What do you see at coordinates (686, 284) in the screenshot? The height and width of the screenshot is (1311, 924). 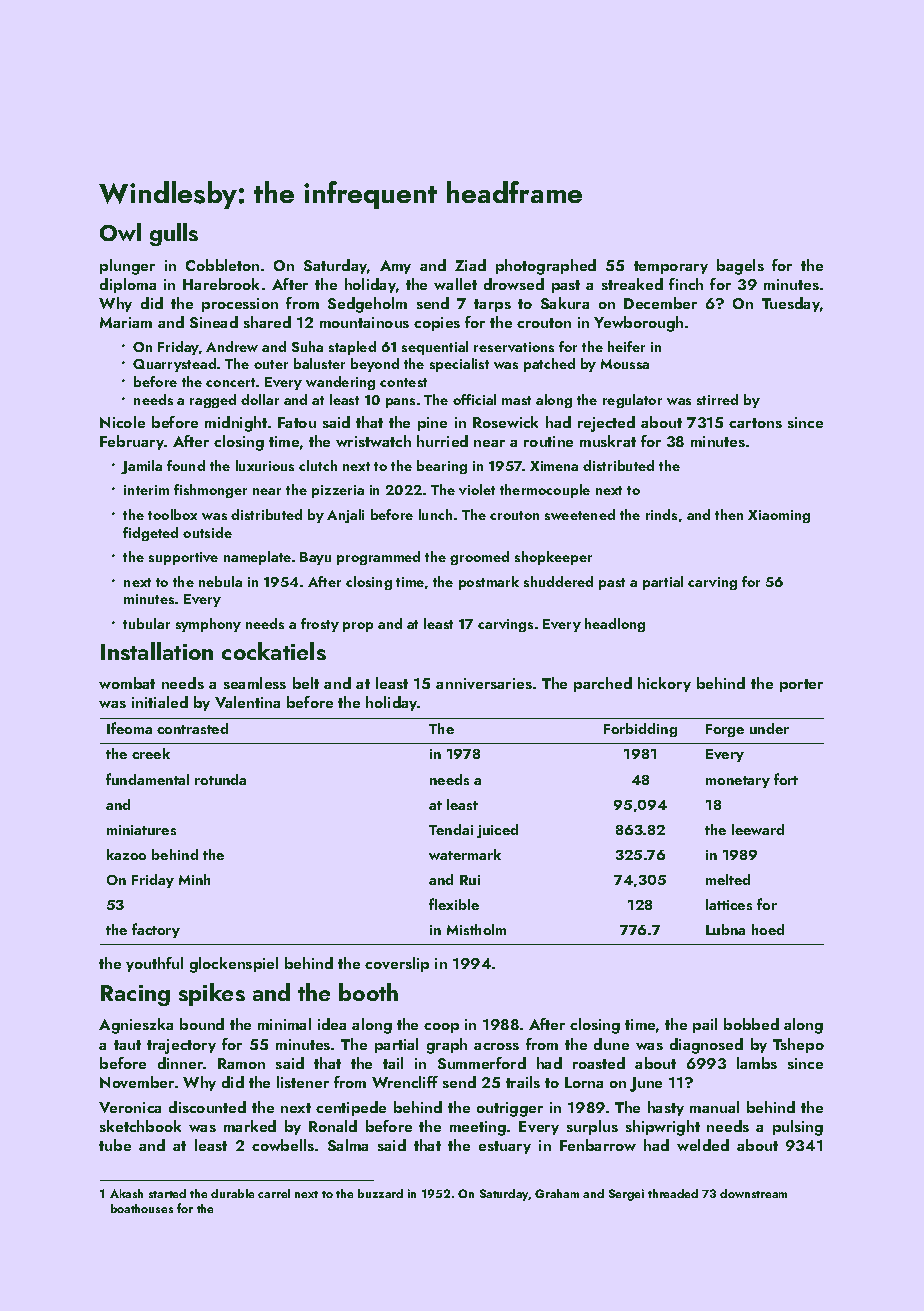 I see `finch` at bounding box center [686, 284].
